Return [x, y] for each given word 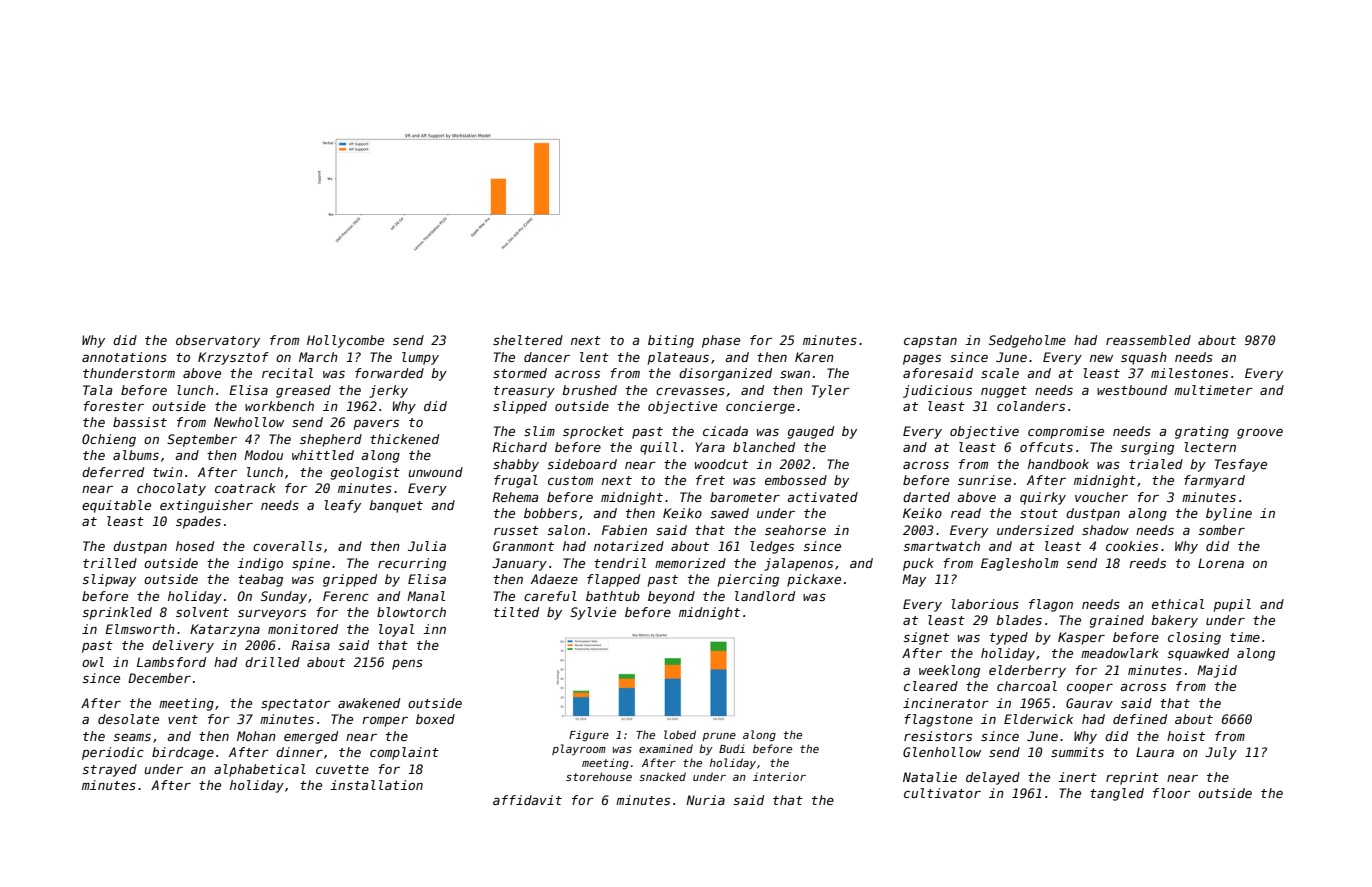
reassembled [1148, 340]
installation [376, 785]
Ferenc [346, 596]
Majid [1217, 671]
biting [671, 341]
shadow [1105, 530]
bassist [140, 422]
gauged [811, 432]
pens [407, 665]
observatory [218, 341]
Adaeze [554, 579]
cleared [931, 686]
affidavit [527, 800]
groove [1260, 434]
